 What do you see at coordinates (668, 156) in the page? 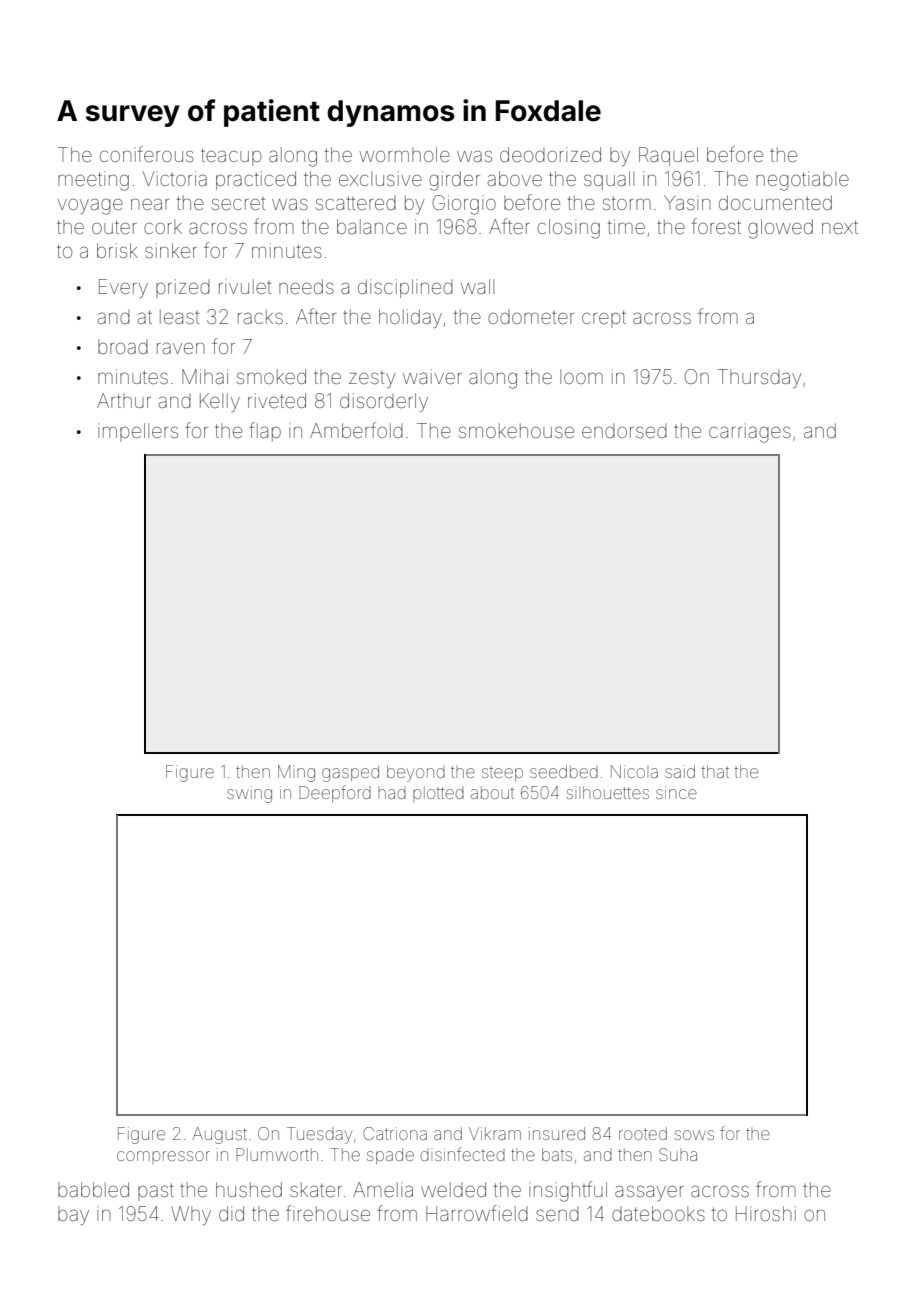
I see `Raquel` at bounding box center [668, 156].
